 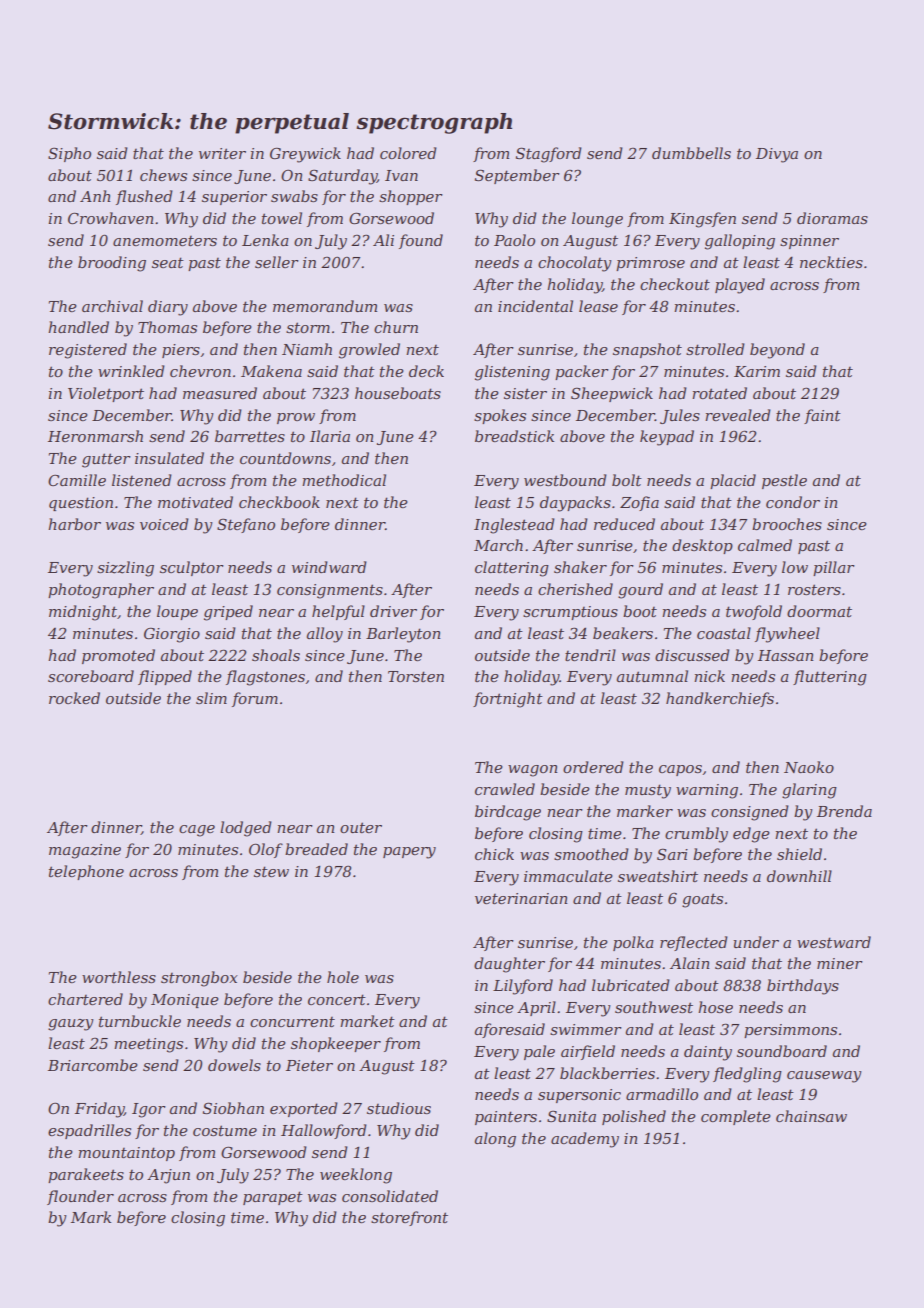 I want to click on dumbbells, so click(x=691, y=153).
